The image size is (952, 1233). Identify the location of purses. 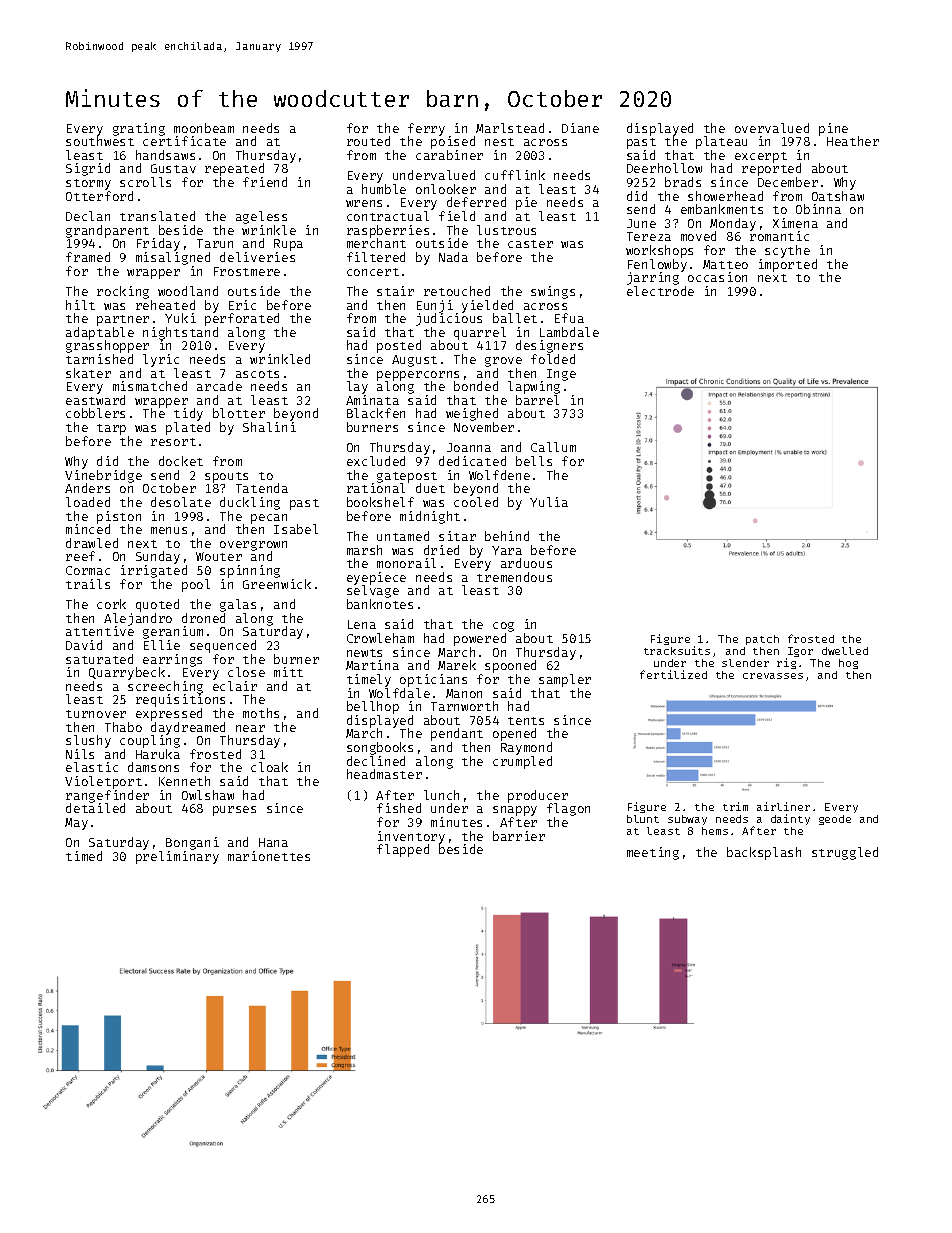
(234, 811).
